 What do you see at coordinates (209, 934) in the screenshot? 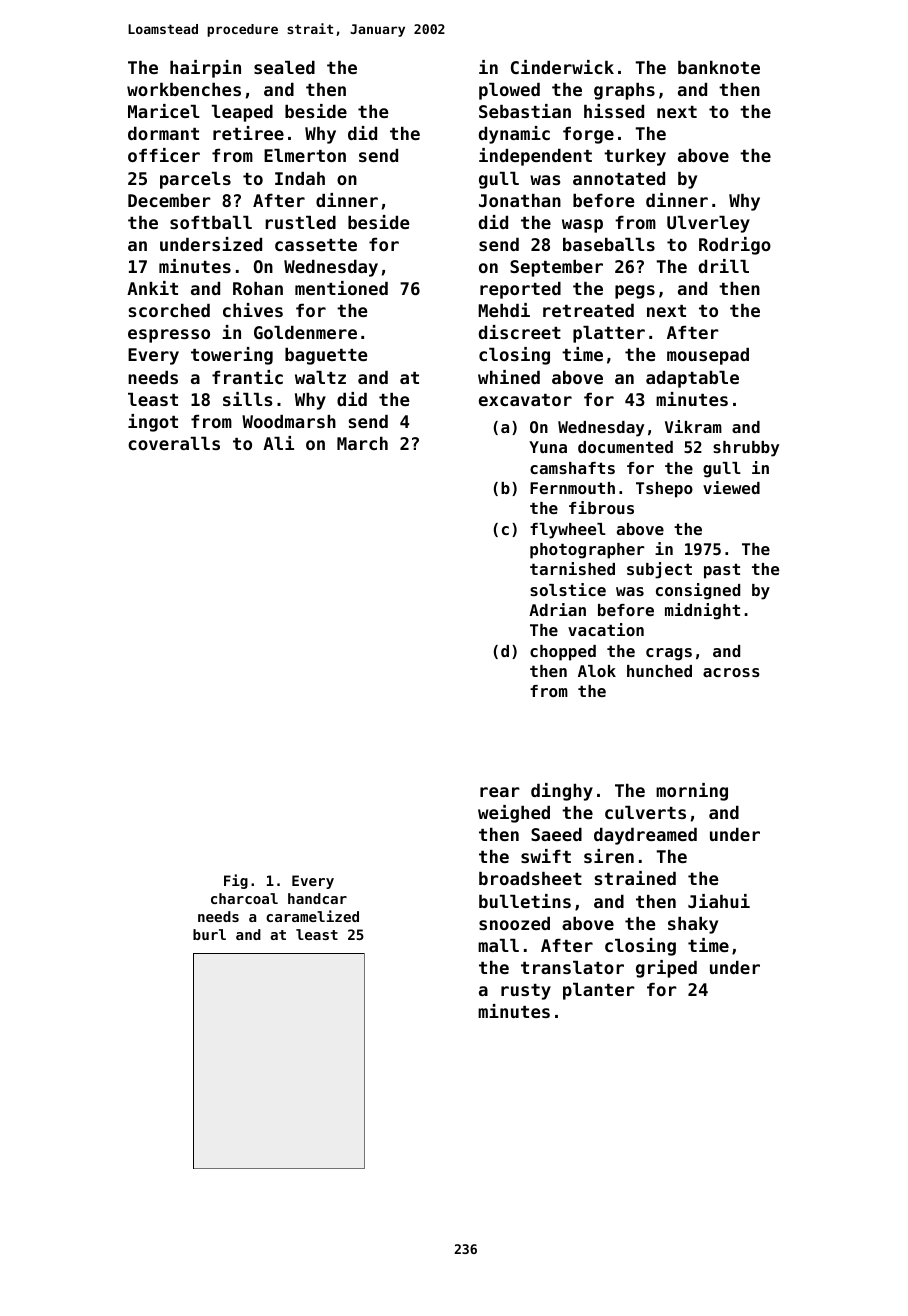
I see `burl` at bounding box center [209, 934].
